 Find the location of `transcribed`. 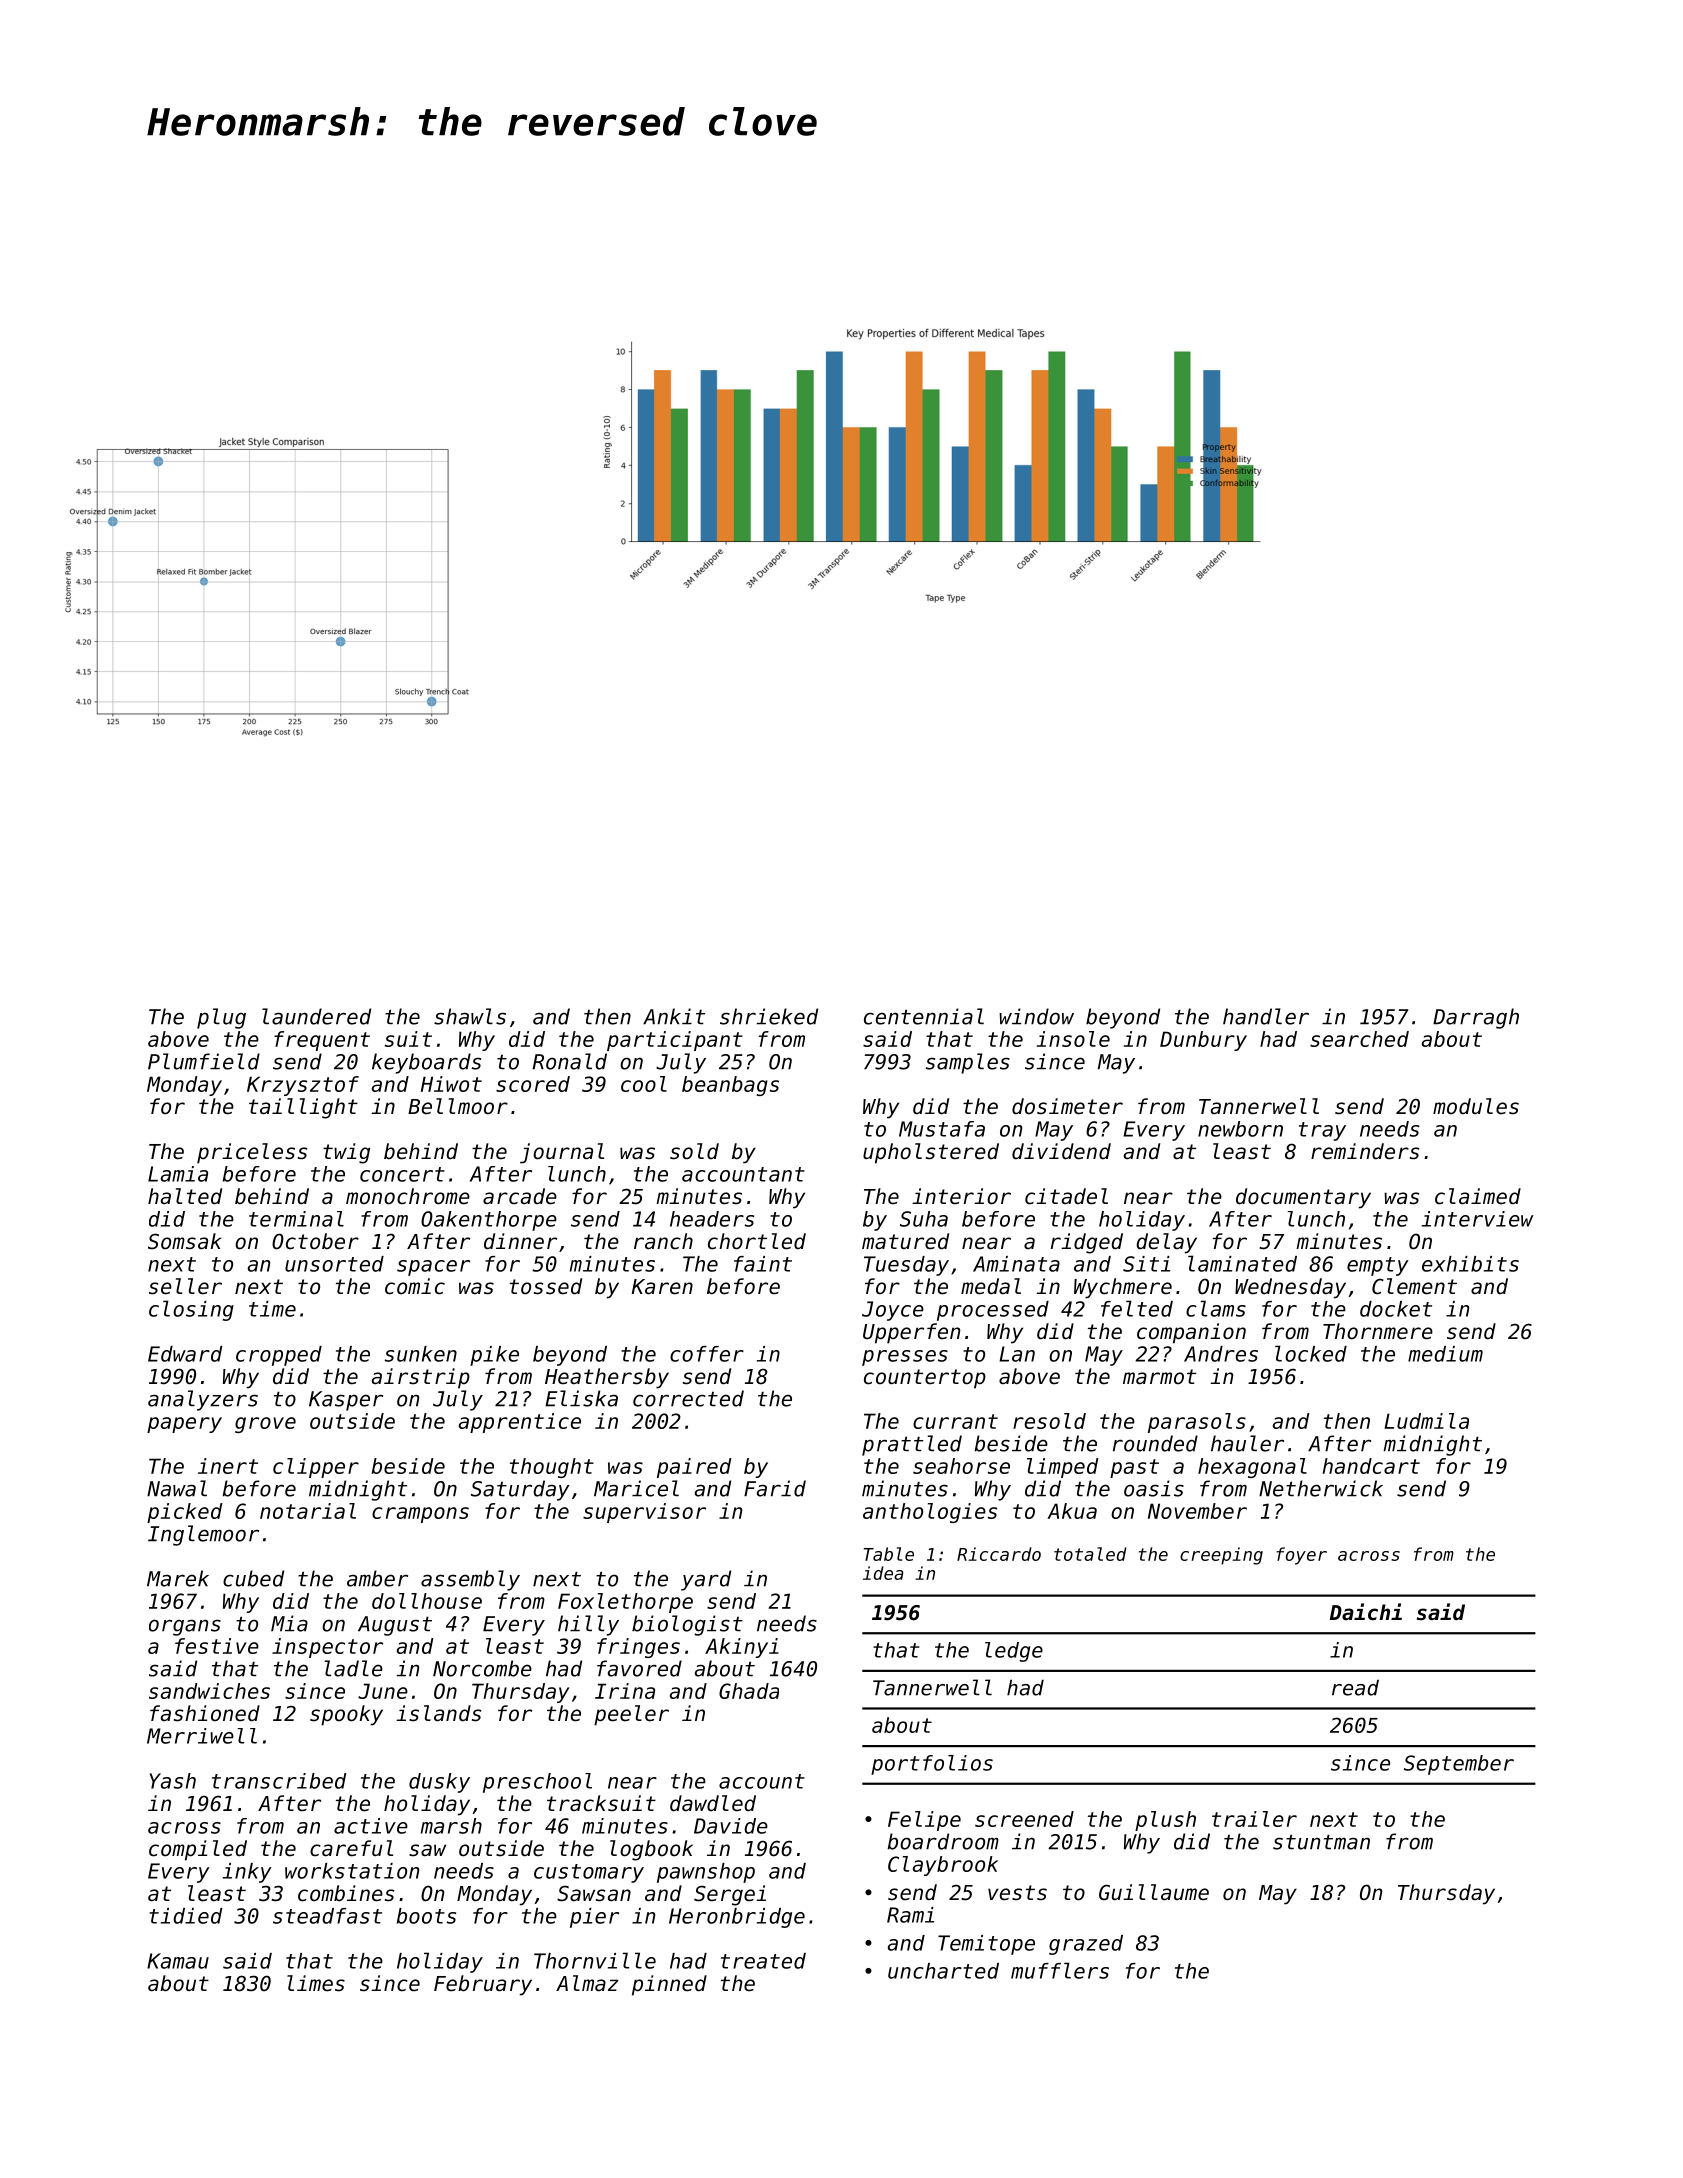

transcribed is located at coordinates (279, 1781).
